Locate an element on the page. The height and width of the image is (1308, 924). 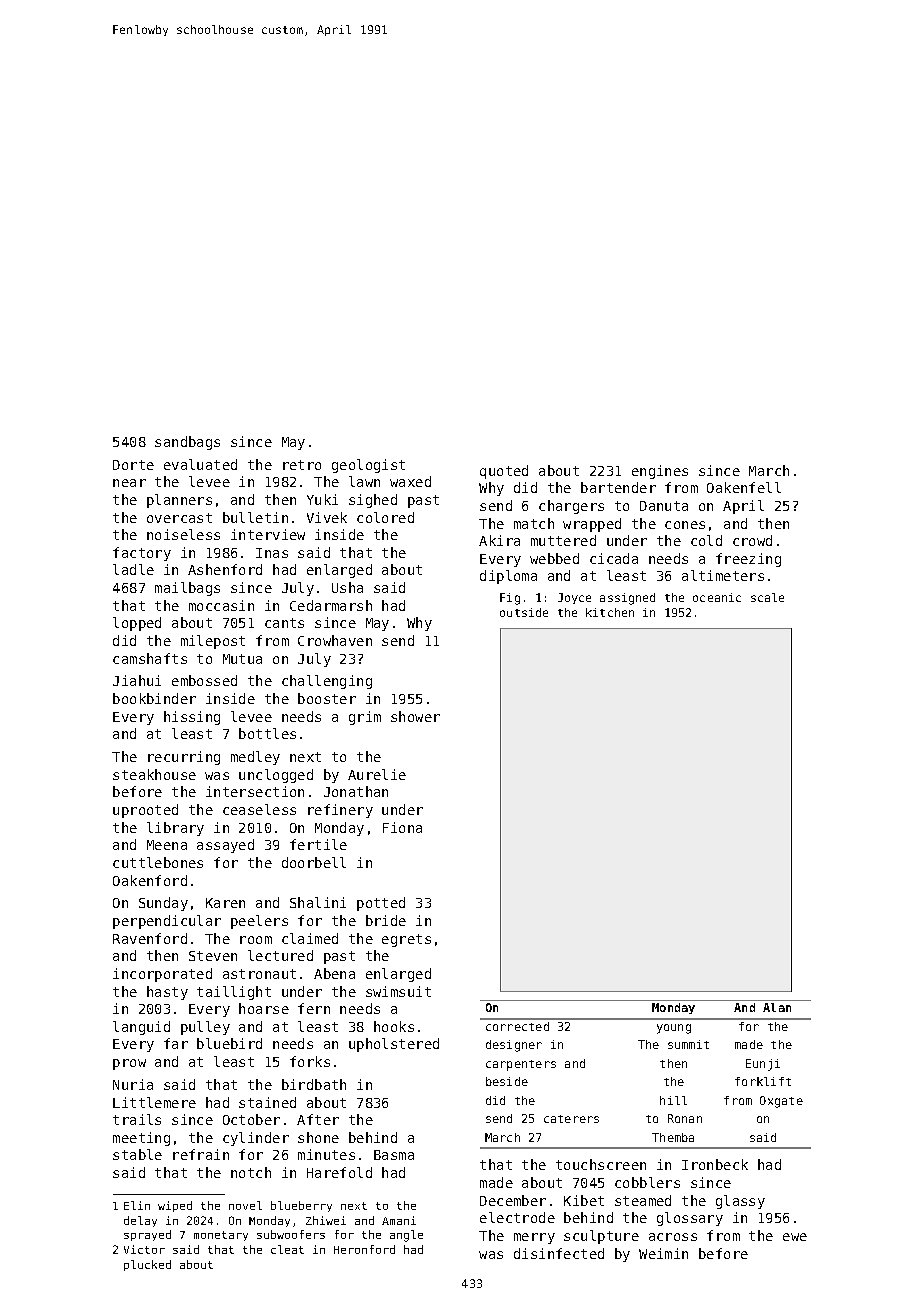
bulletin is located at coordinates (255, 517).
